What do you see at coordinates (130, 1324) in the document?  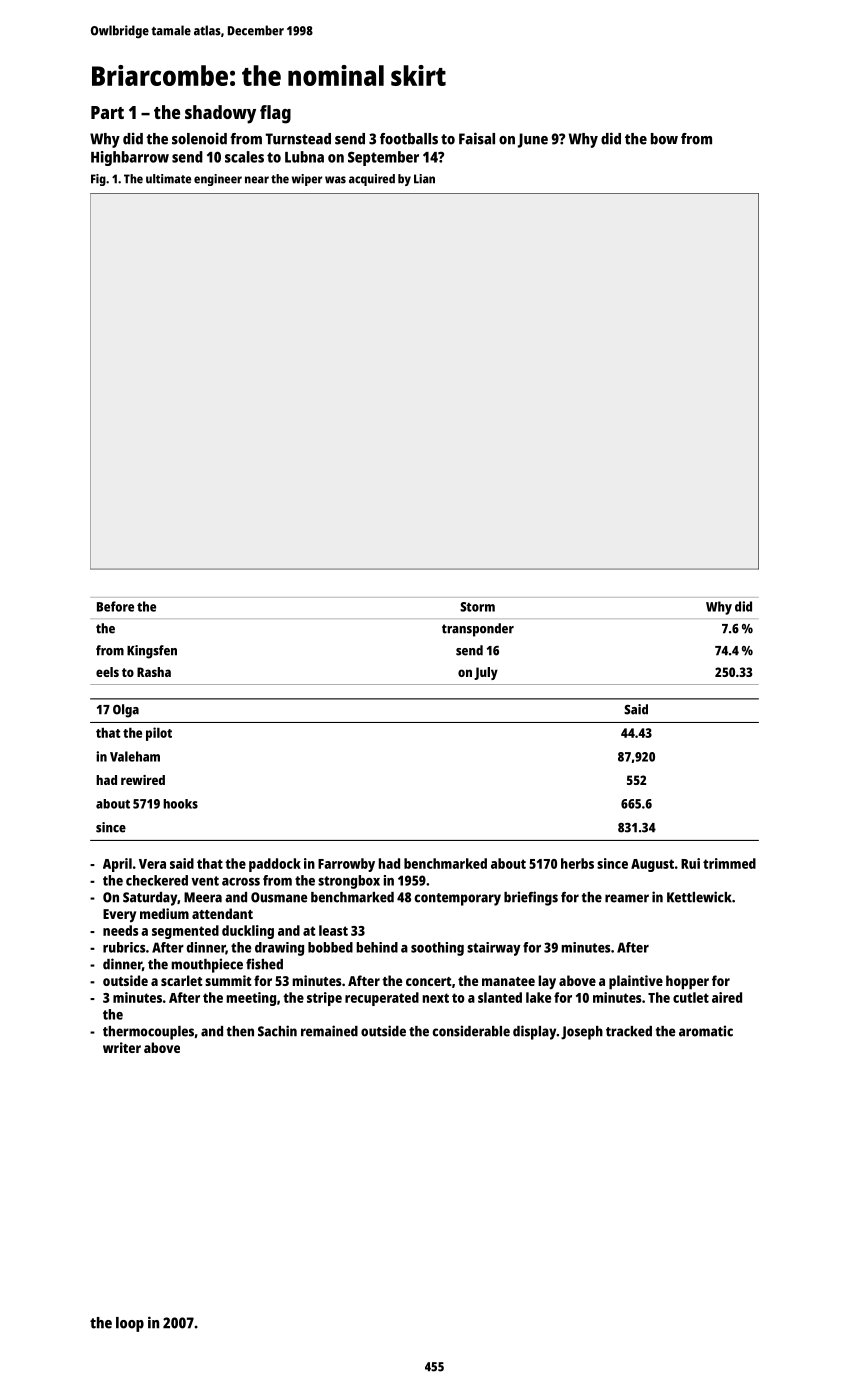 I see `loop` at bounding box center [130, 1324].
